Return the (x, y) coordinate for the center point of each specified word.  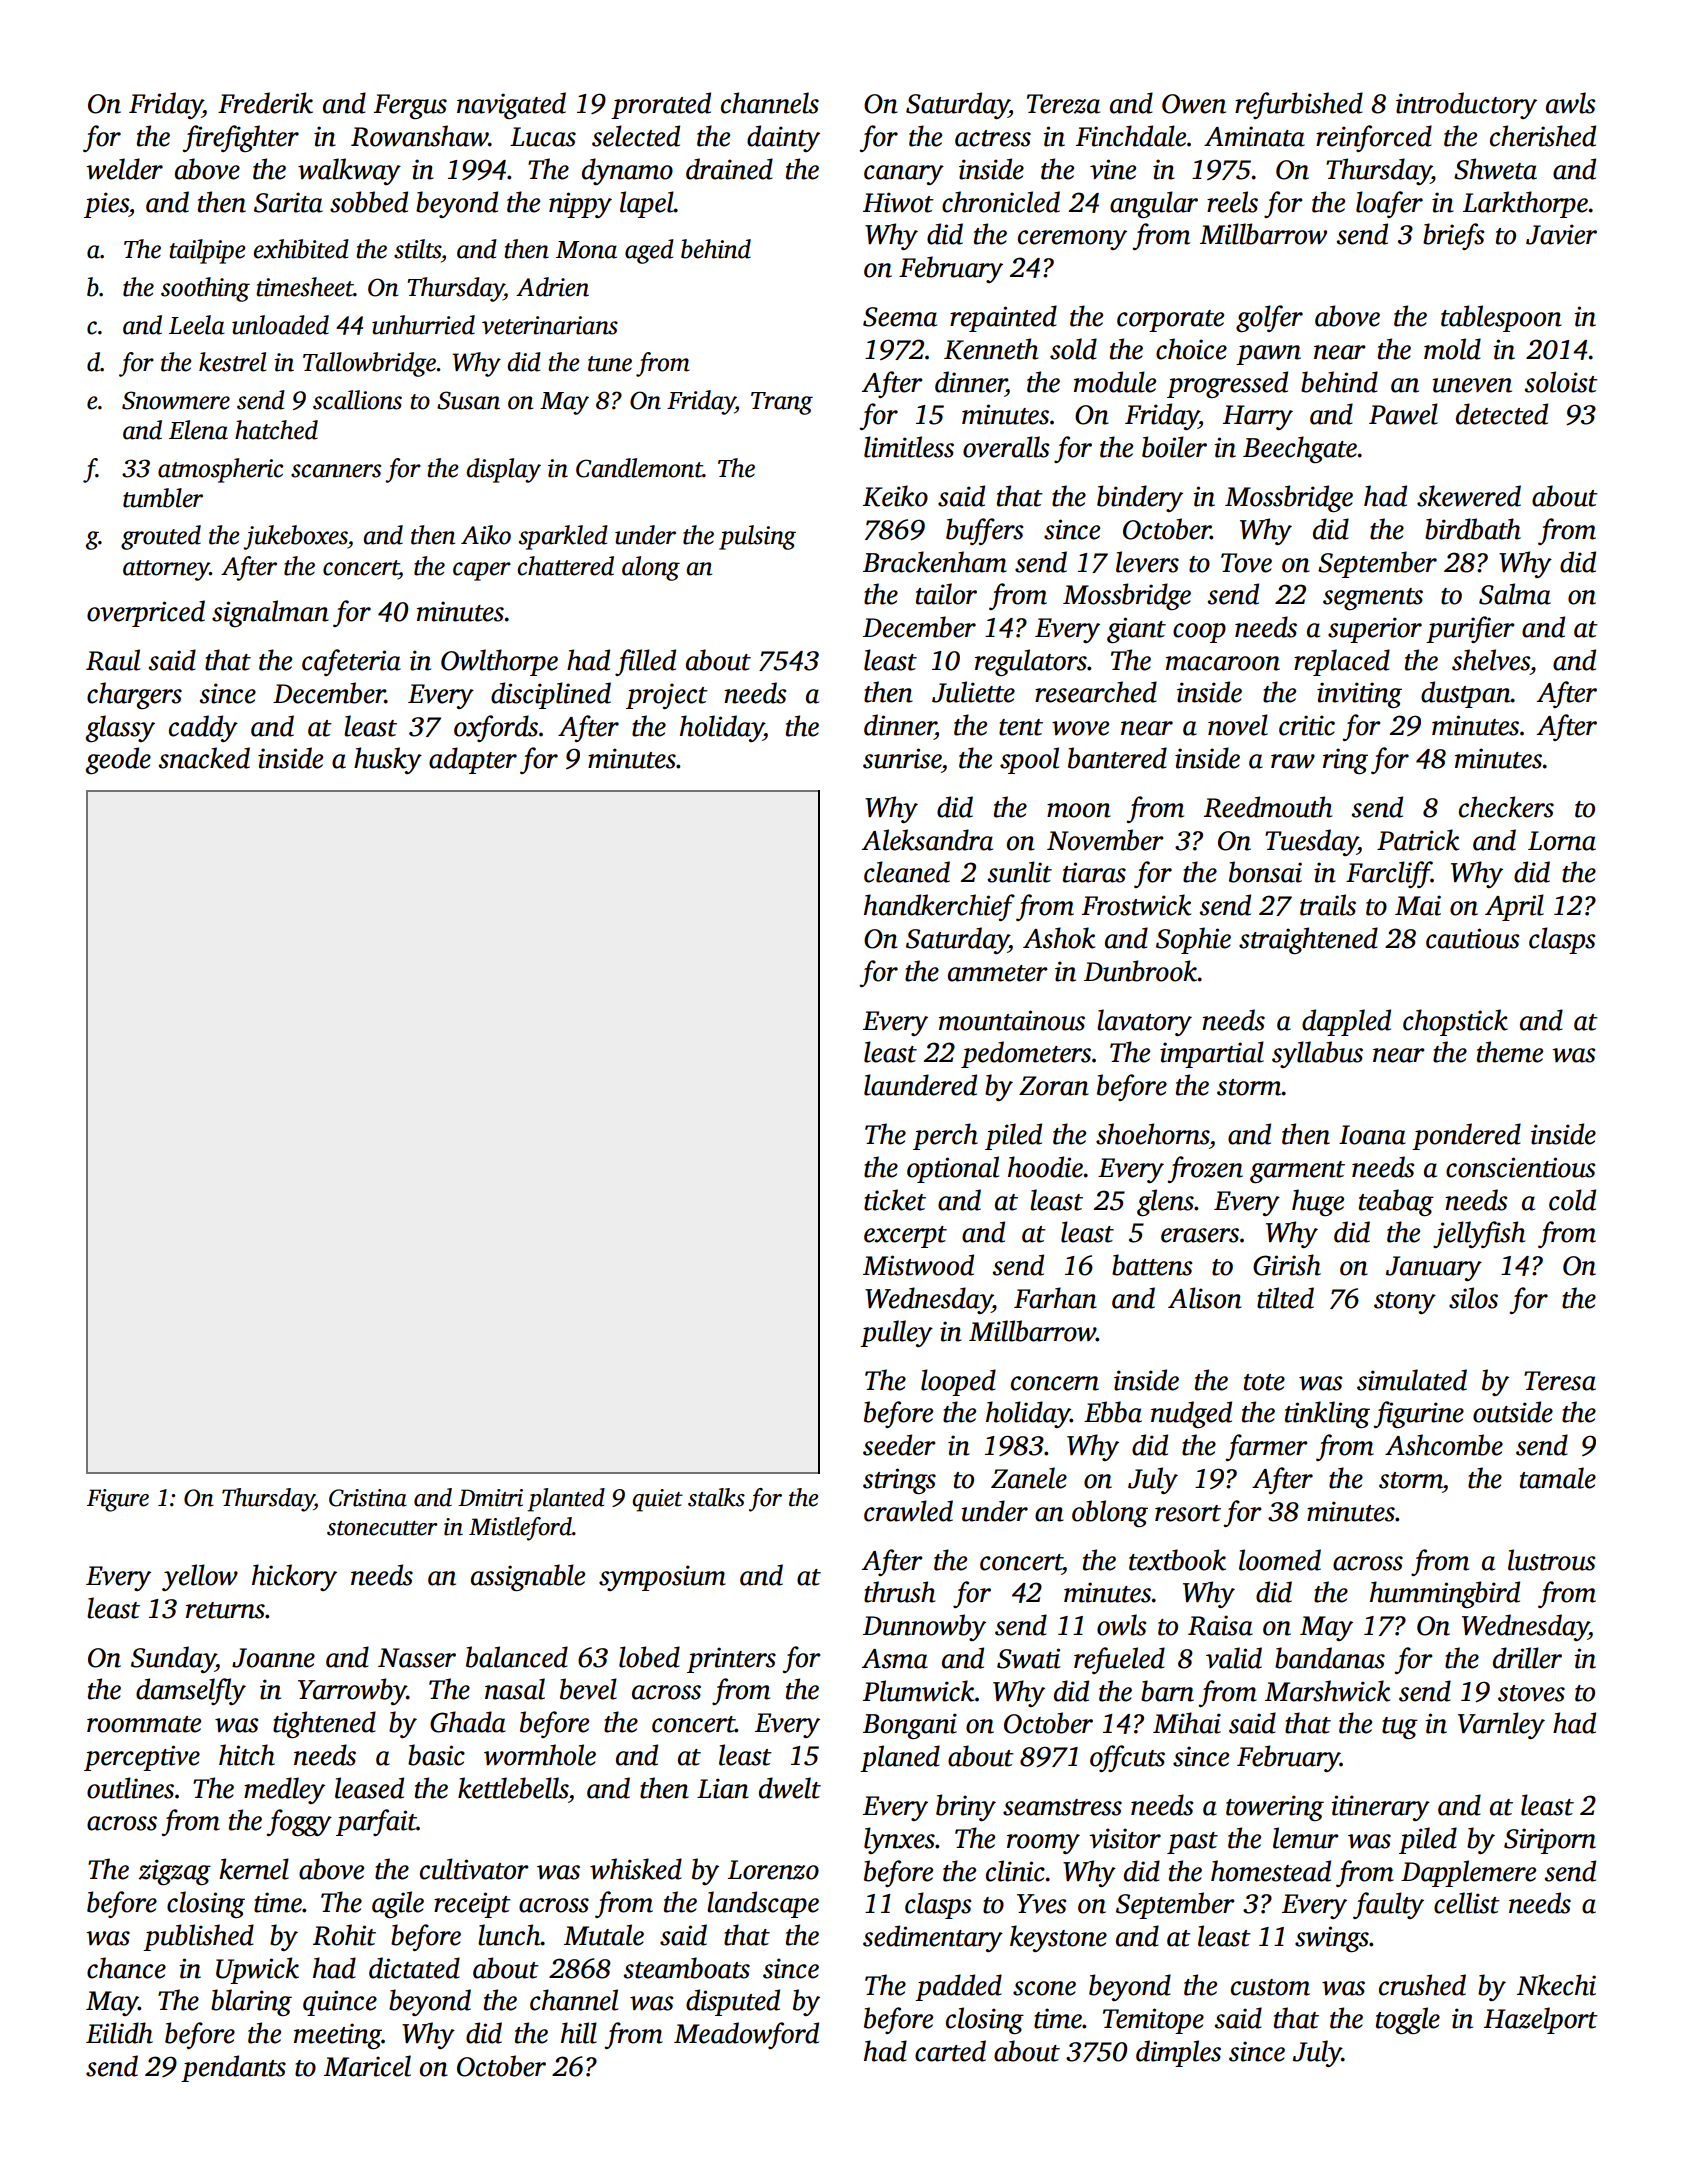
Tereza (1063, 104)
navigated (511, 105)
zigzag (175, 1872)
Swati (1028, 1658)
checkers (1506, 807)
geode (118, 760)
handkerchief (939, 907)
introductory (1466, 105)
